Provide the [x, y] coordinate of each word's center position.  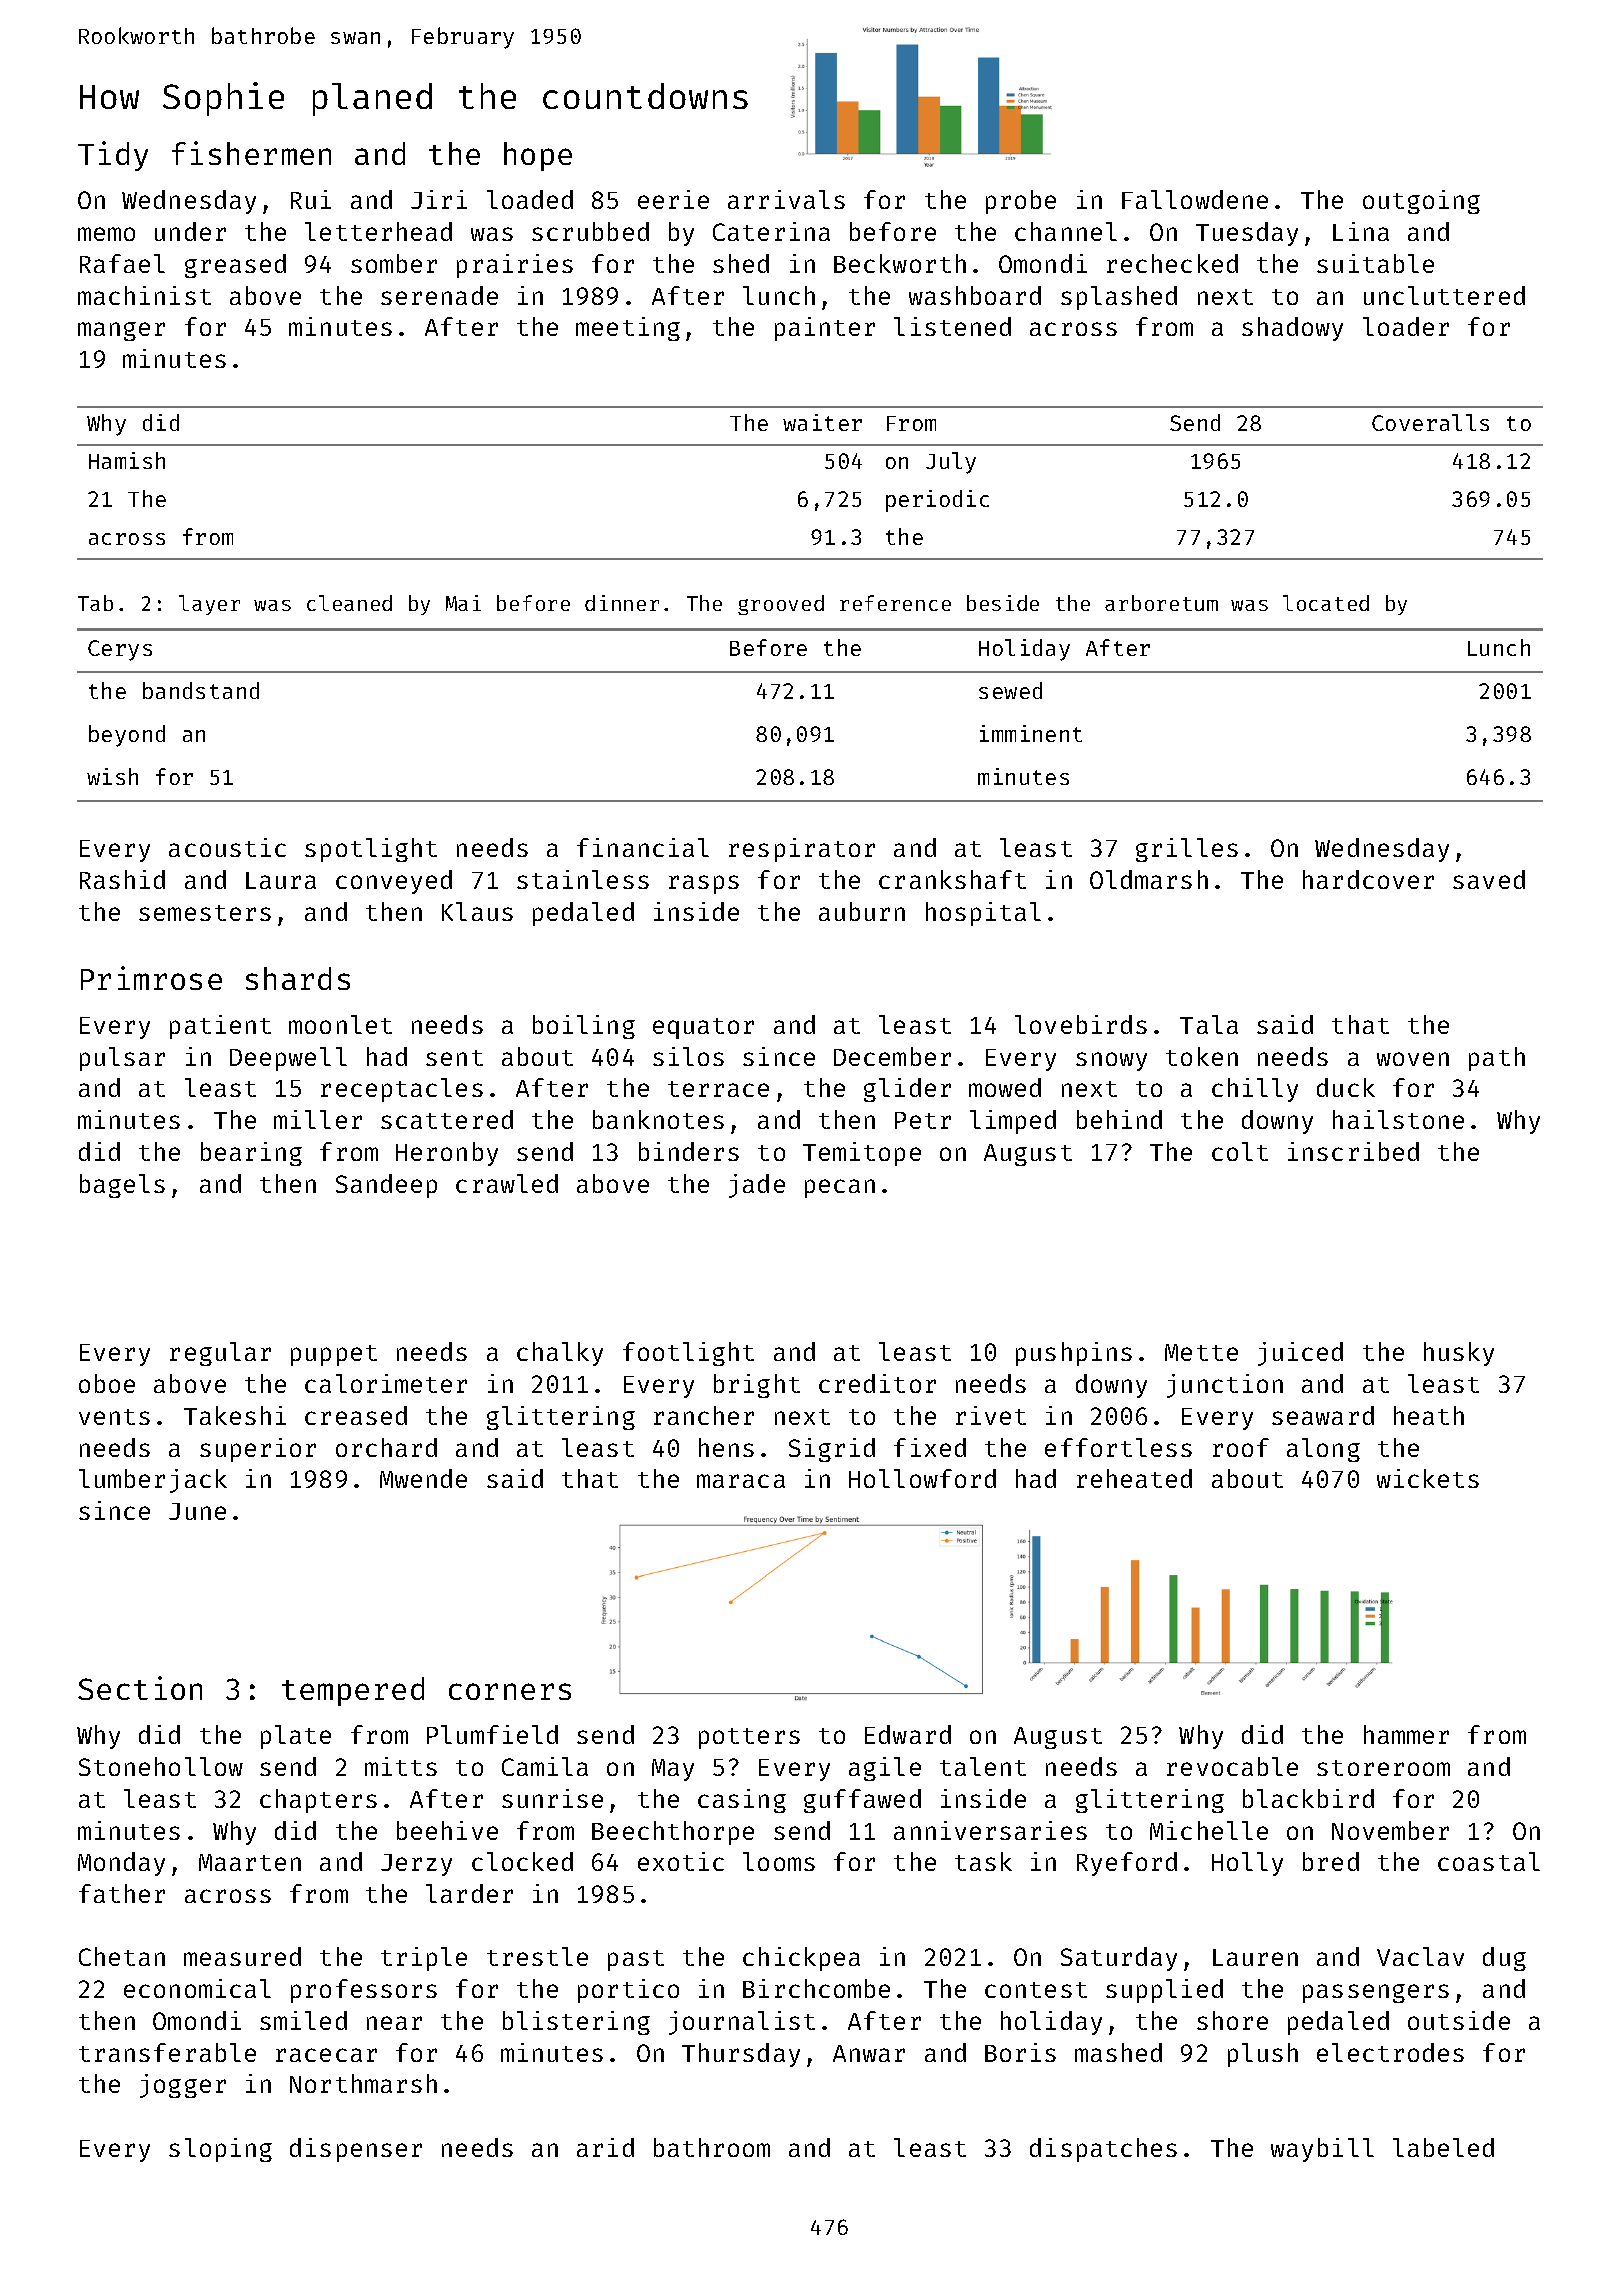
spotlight [371, 850]
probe [1021, 202]
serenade [439, 295]
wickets [1428, 1478]
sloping [220, 2150]
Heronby [447, 1154]
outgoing [1421, 202]
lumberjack [153, 1481]
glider [907, 1090]
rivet [991, 1415]
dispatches [1103, 2150]
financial [643, 847]
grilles [1187, 850]
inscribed [1353, 1151]
